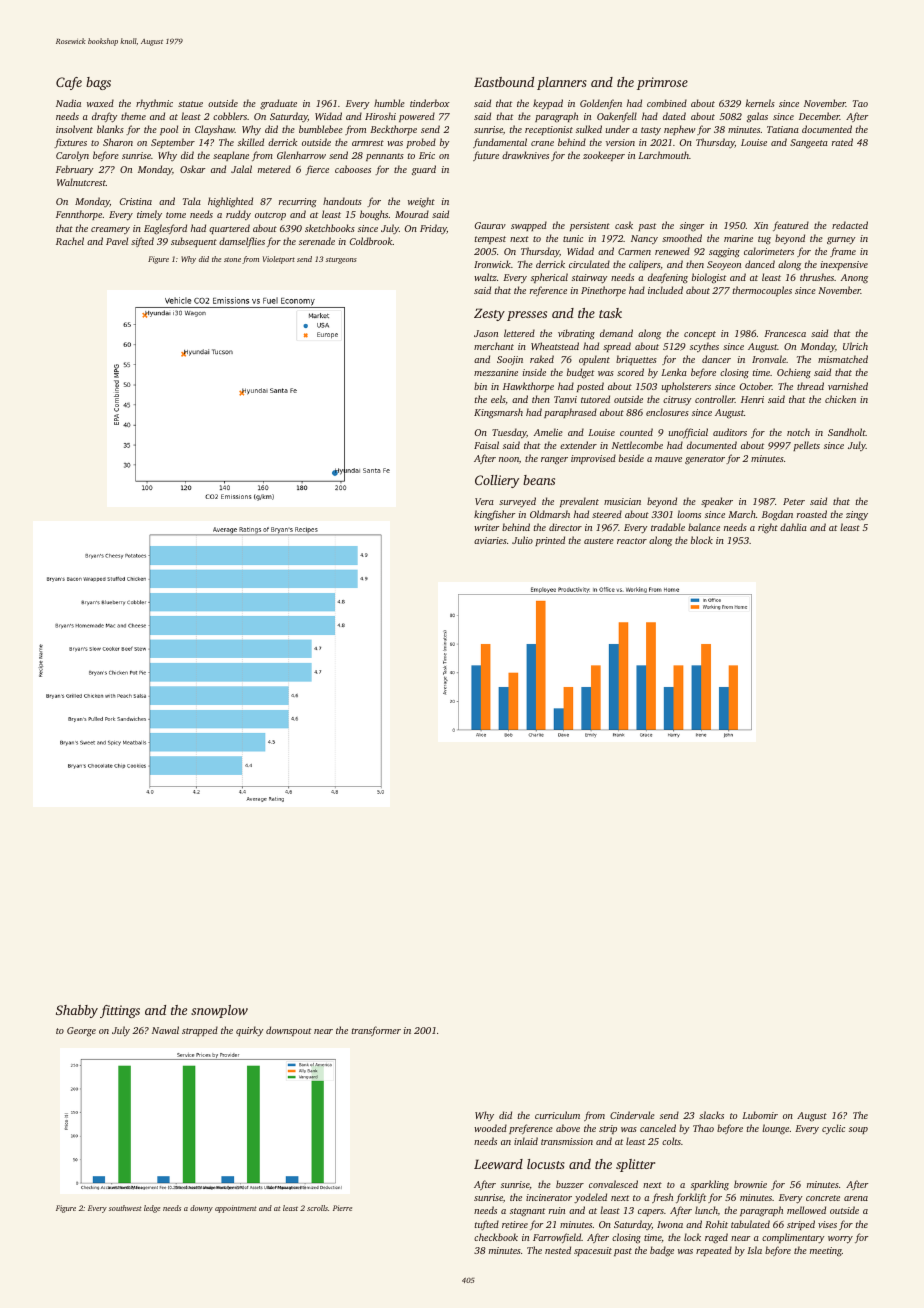 The image size is (924, 1308). I want to click on sturgeons, so click(341, 260).
